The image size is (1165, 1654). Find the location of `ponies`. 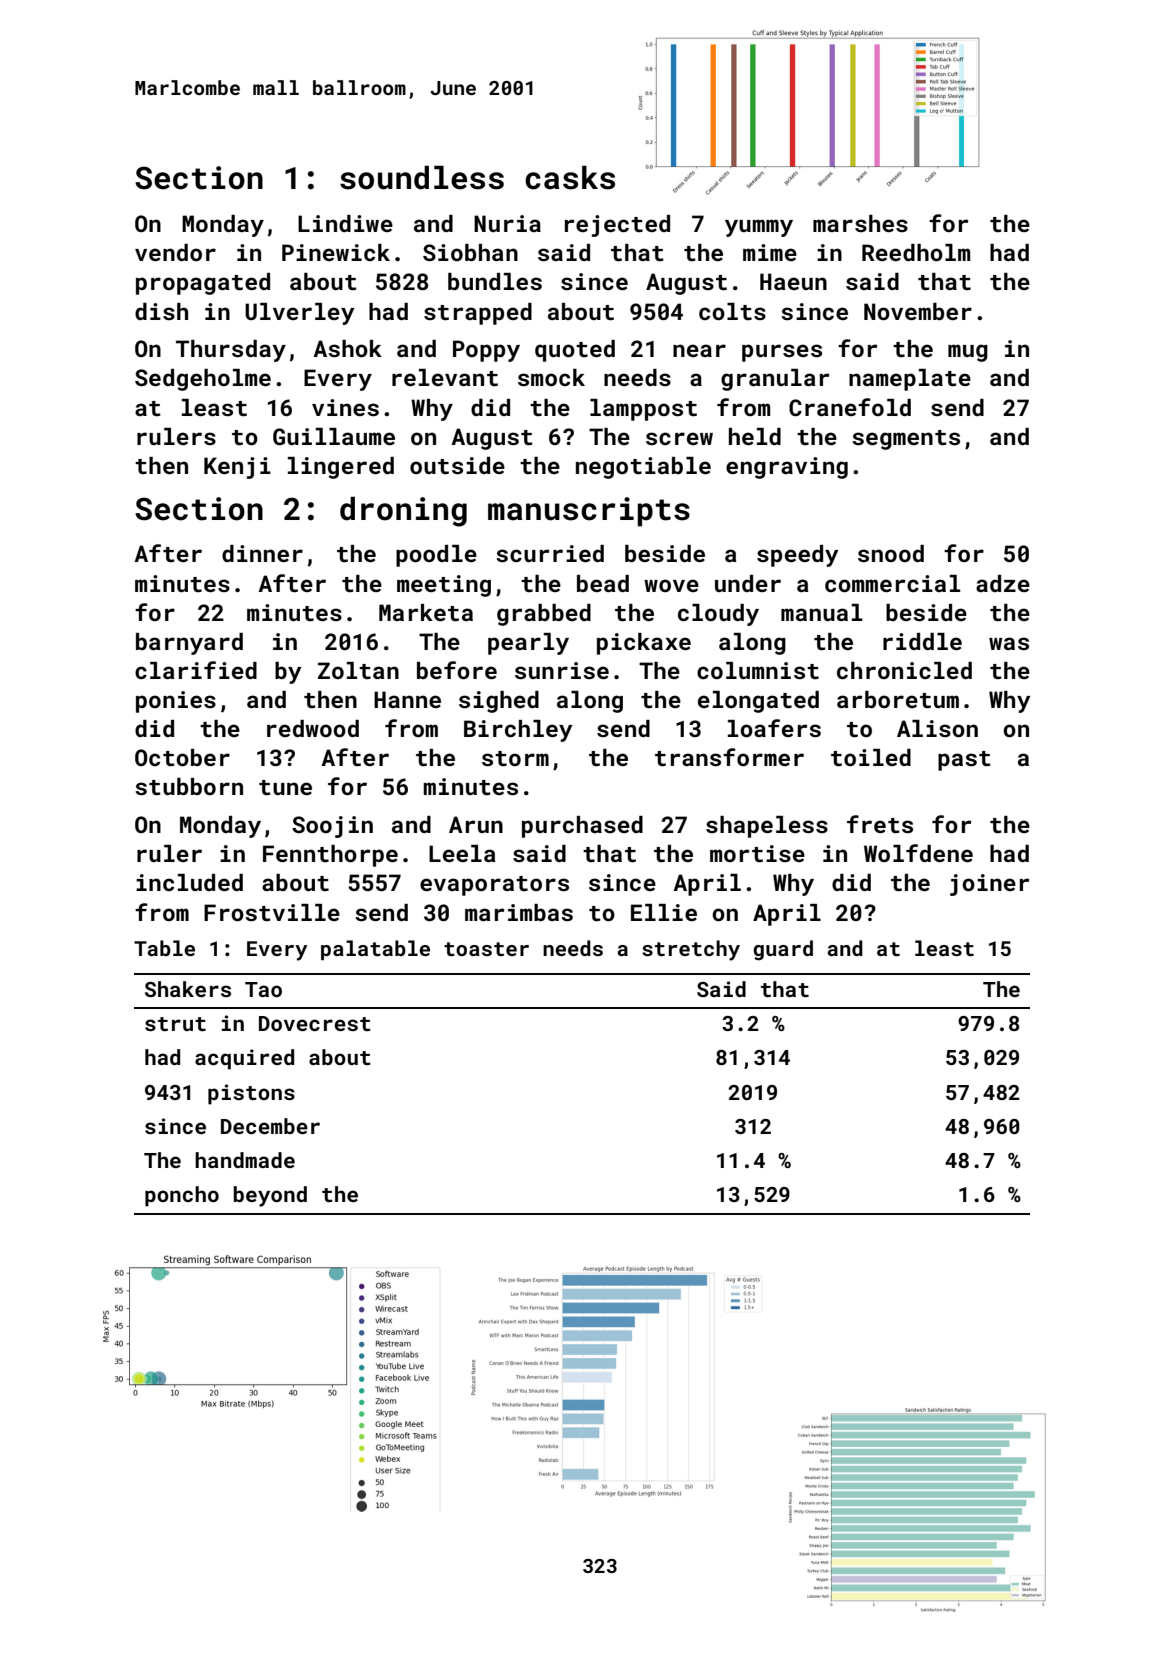

ponies is located at coordinates (176, 702).
